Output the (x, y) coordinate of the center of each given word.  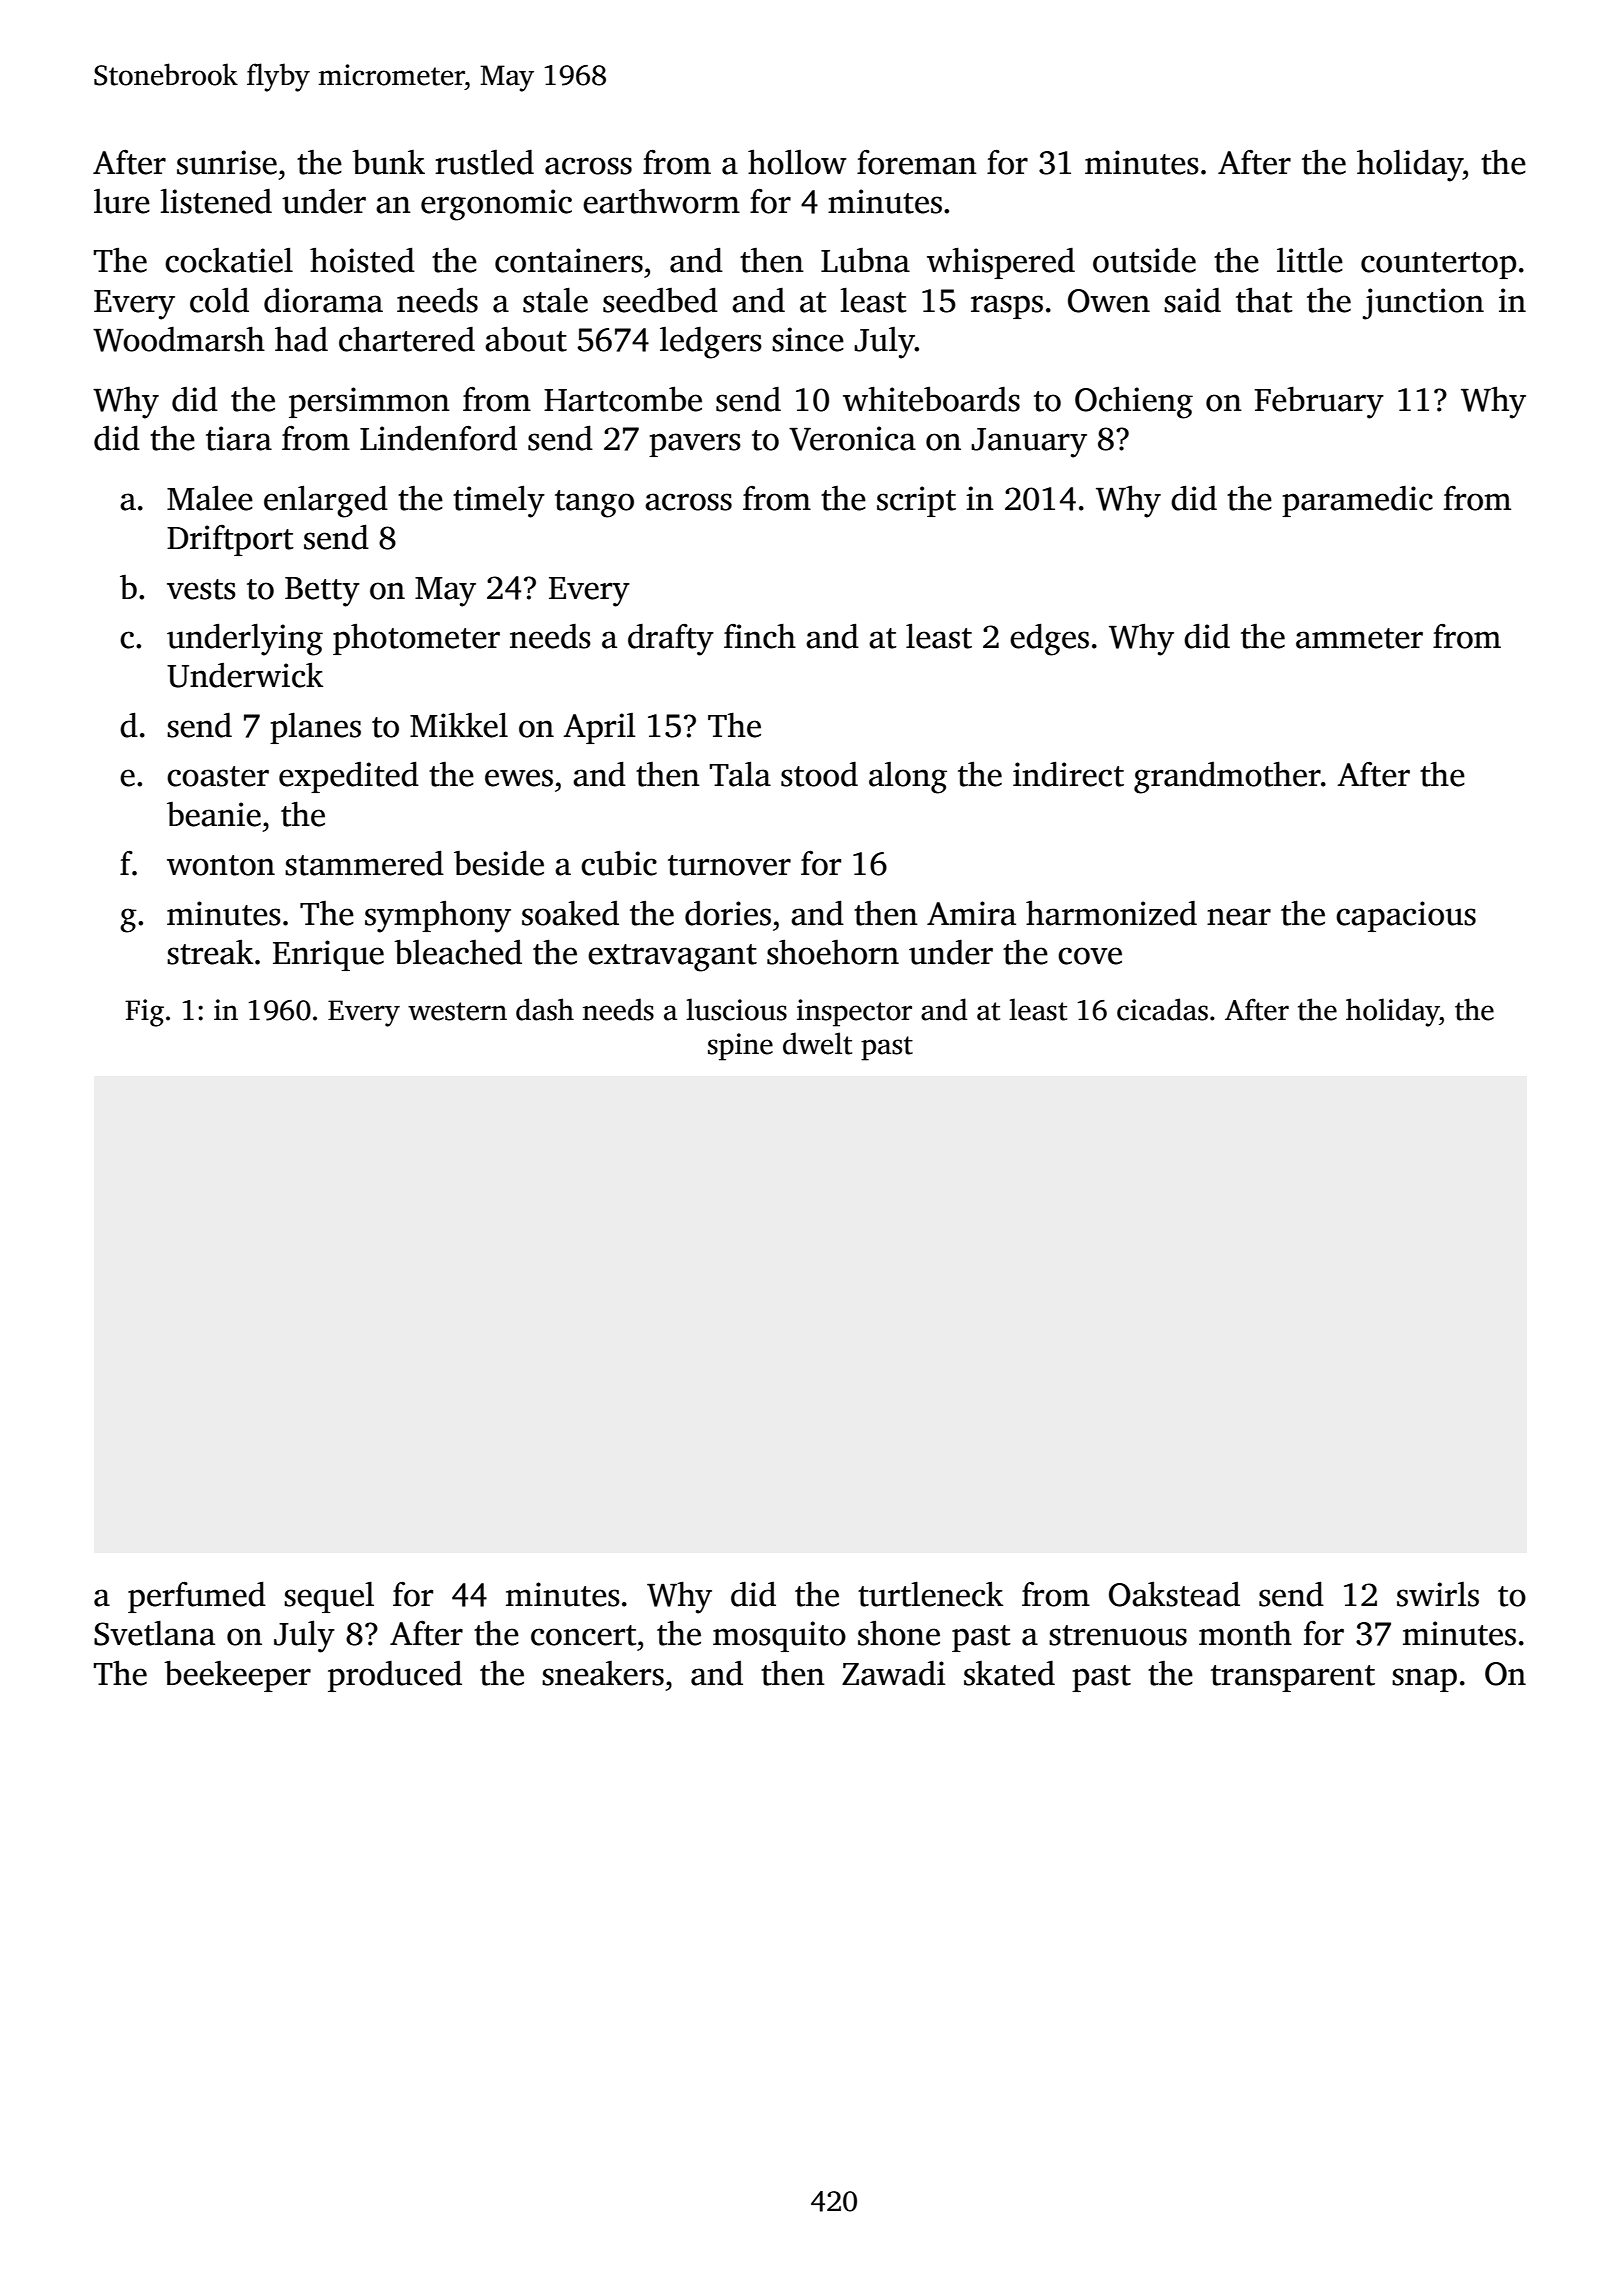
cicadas (1162, 1009)
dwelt (817, 1043)
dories (728, 913)
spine (740, 1047)
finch (760, 636)
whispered (1001, 263)
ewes (519, 778)
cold (219, 300)
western (457, 1011)
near (1239, 917)
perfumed (197, 1597)
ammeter (1359, 638)
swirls (1438, 1594)
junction (1423, 304)
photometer (416, 639)
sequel (329, 1597)
